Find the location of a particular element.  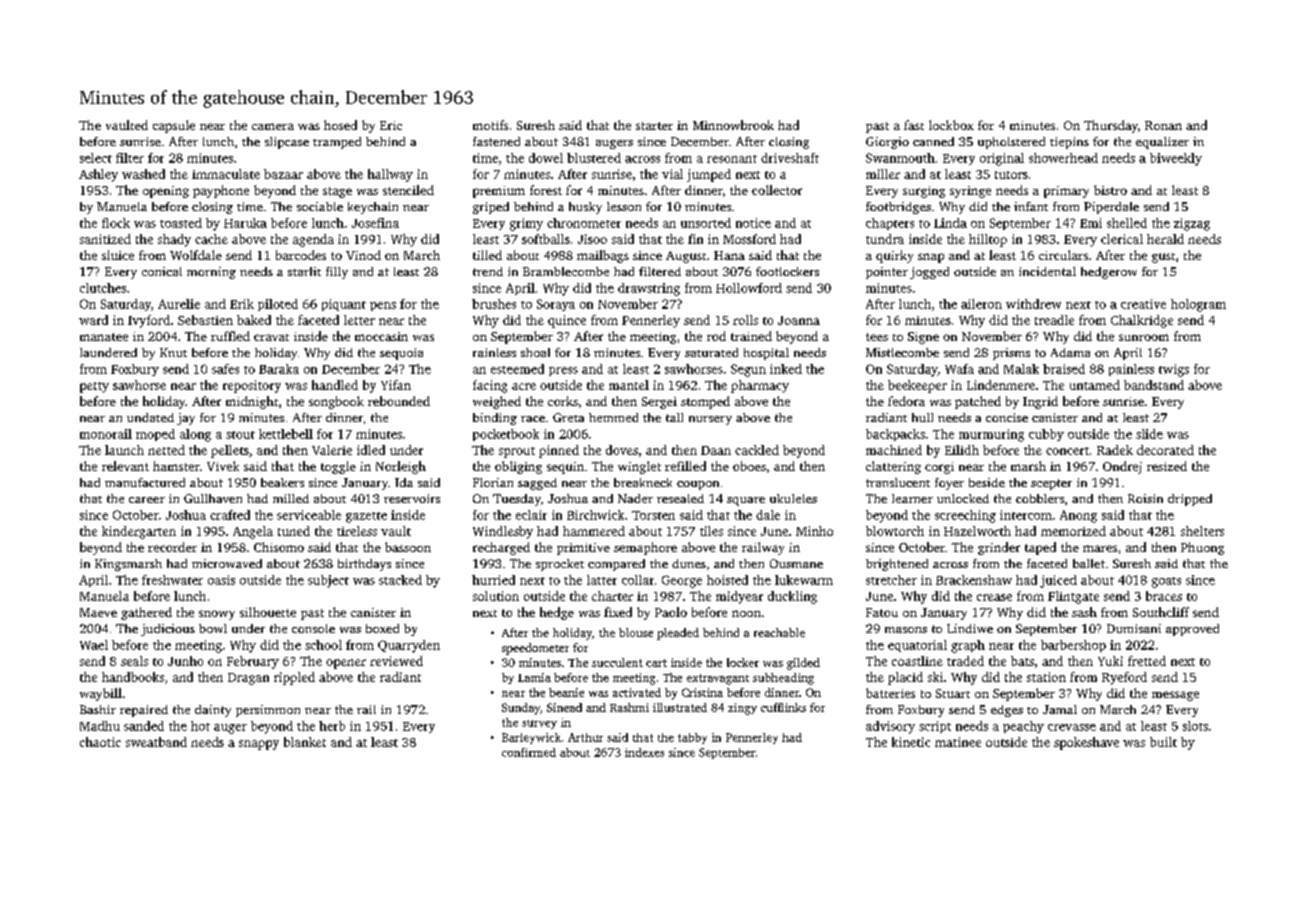

capsule is located at coordinates (174, 126).
